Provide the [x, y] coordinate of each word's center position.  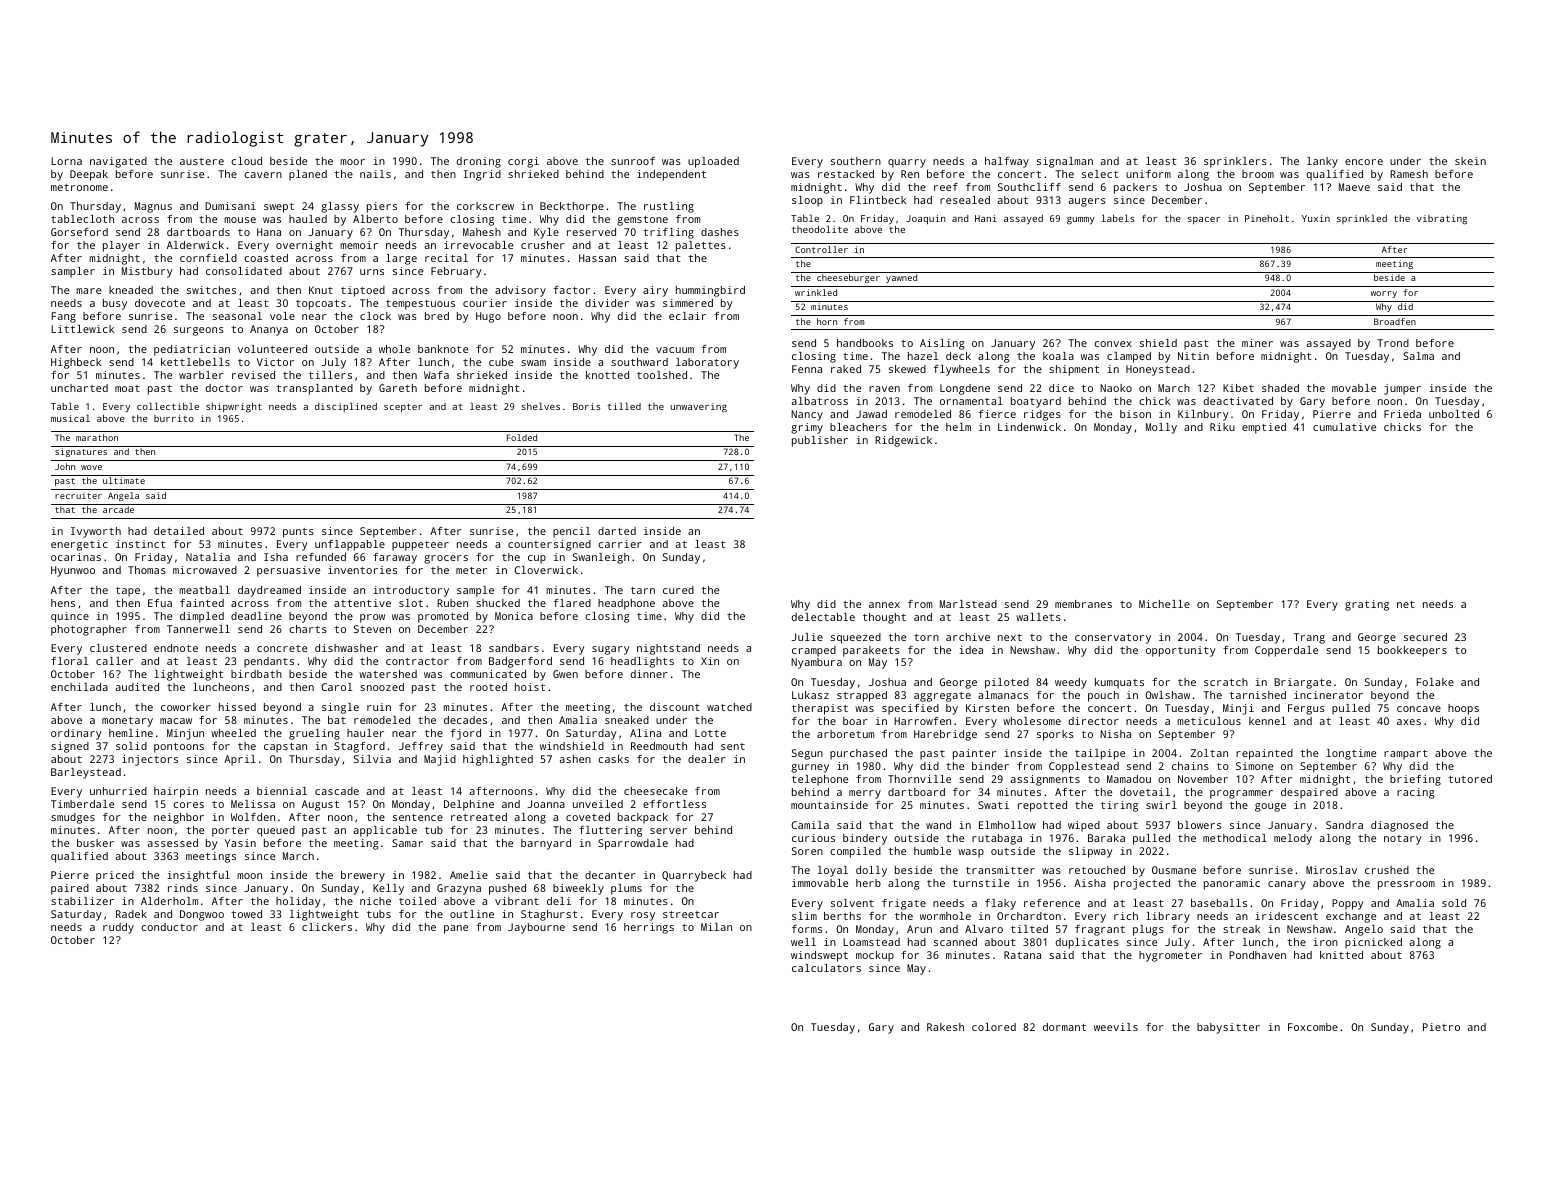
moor [352, 162]
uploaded [713, 162]
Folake [1435, 682]
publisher [820, 441]
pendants [269, 662]
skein [1470, 161]
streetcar [691, 914]
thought [884, 618]
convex [1113, 344]
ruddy [118, 928]
